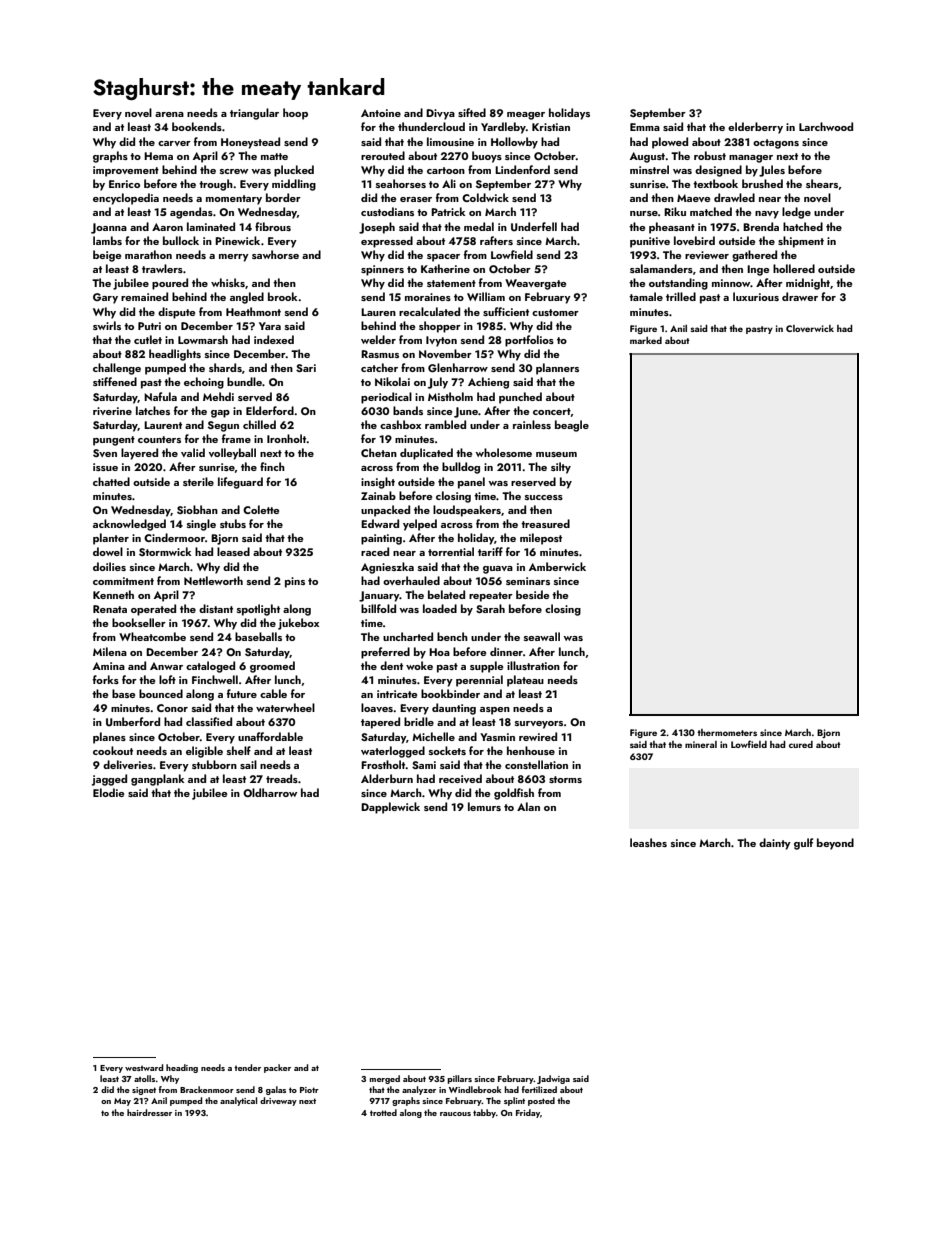 Image resolution: width=952 pixels, height=1233 pixels. What do you see at coordinates (250, 143) in the screenshot?
I see `Honeystead` at bounding box center [250, 143].
